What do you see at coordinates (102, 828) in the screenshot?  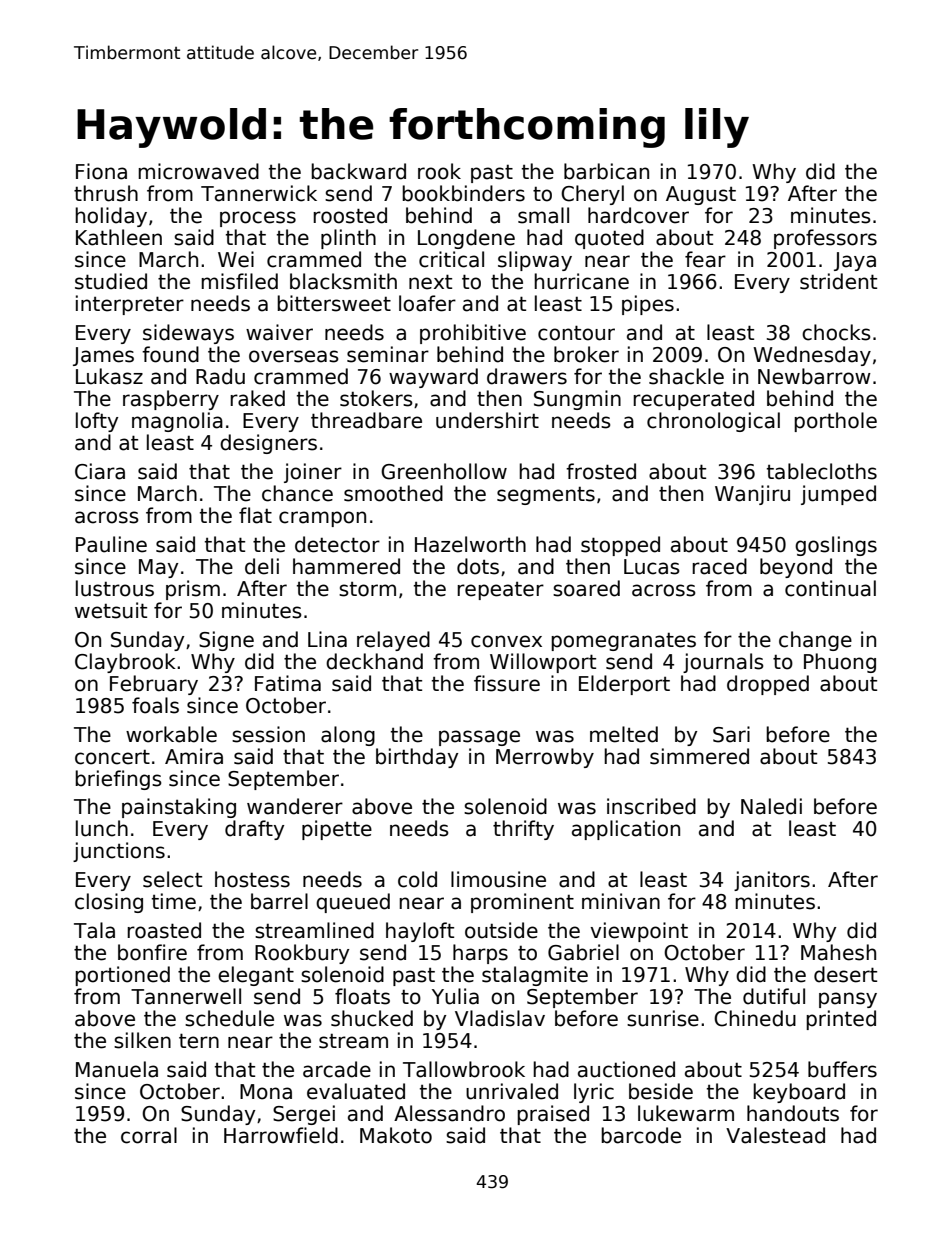 I see `lunch` at bounding box center [102, 828].
